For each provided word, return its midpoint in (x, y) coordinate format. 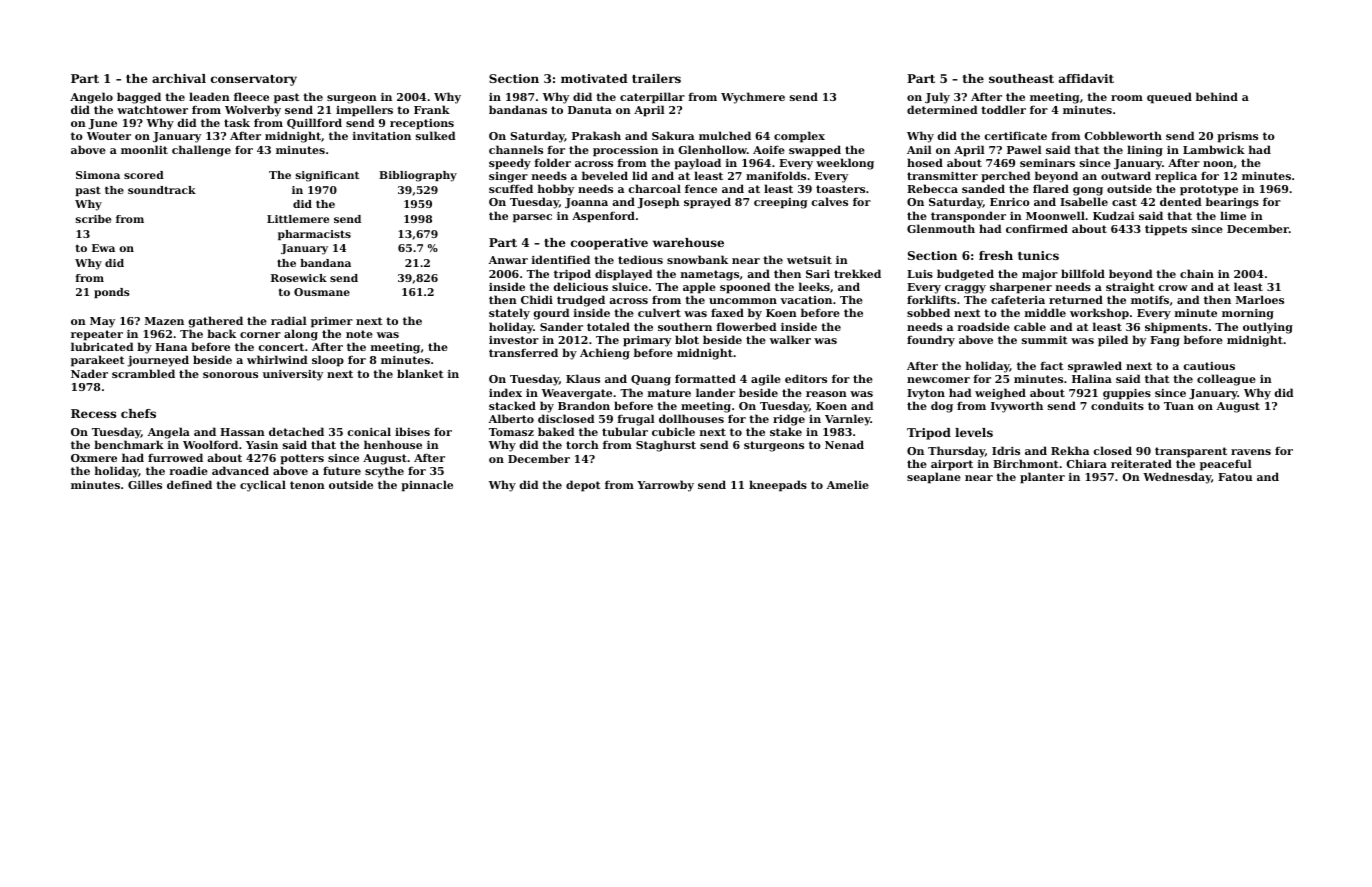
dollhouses (691, 418)
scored (144, 175)
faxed (727, 312)
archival (179, 78)
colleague (1226, 380)
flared (1051, 188)
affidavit (1086, 78)
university (293, 375)
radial (288, 320)
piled (1113, 341)
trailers (656, 78)
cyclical (263, 486)
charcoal (655, 188)
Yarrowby (665, 486)
